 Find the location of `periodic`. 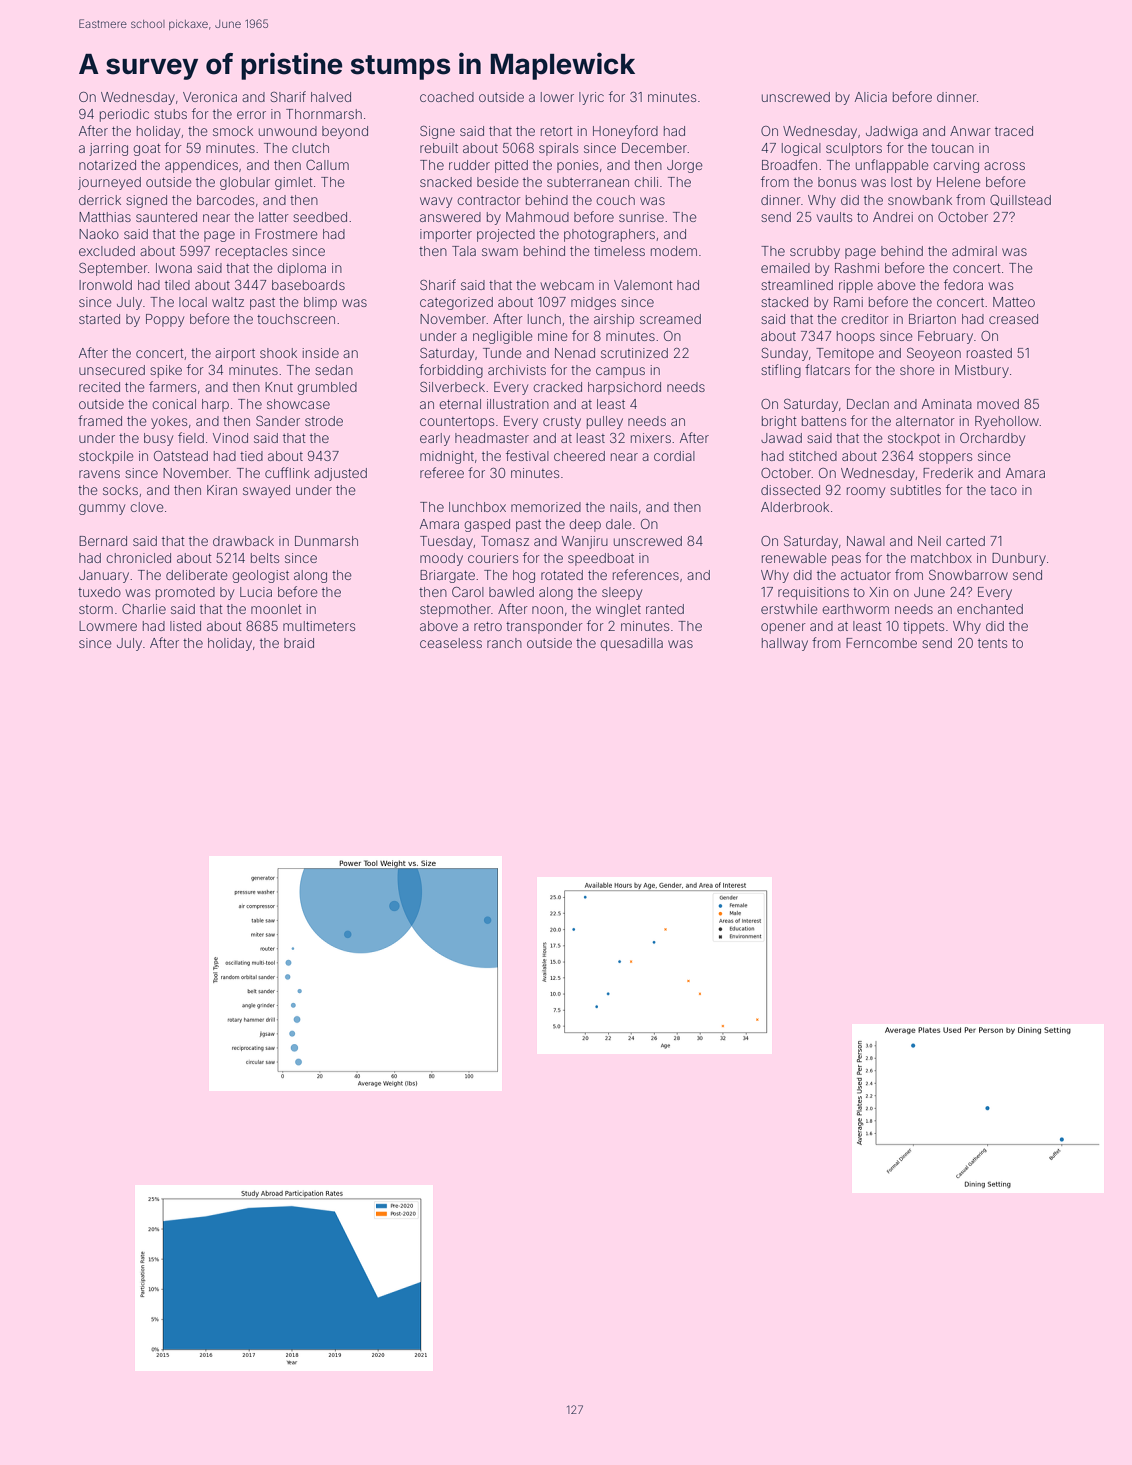

periodic is located at coordinates (124, 115).
